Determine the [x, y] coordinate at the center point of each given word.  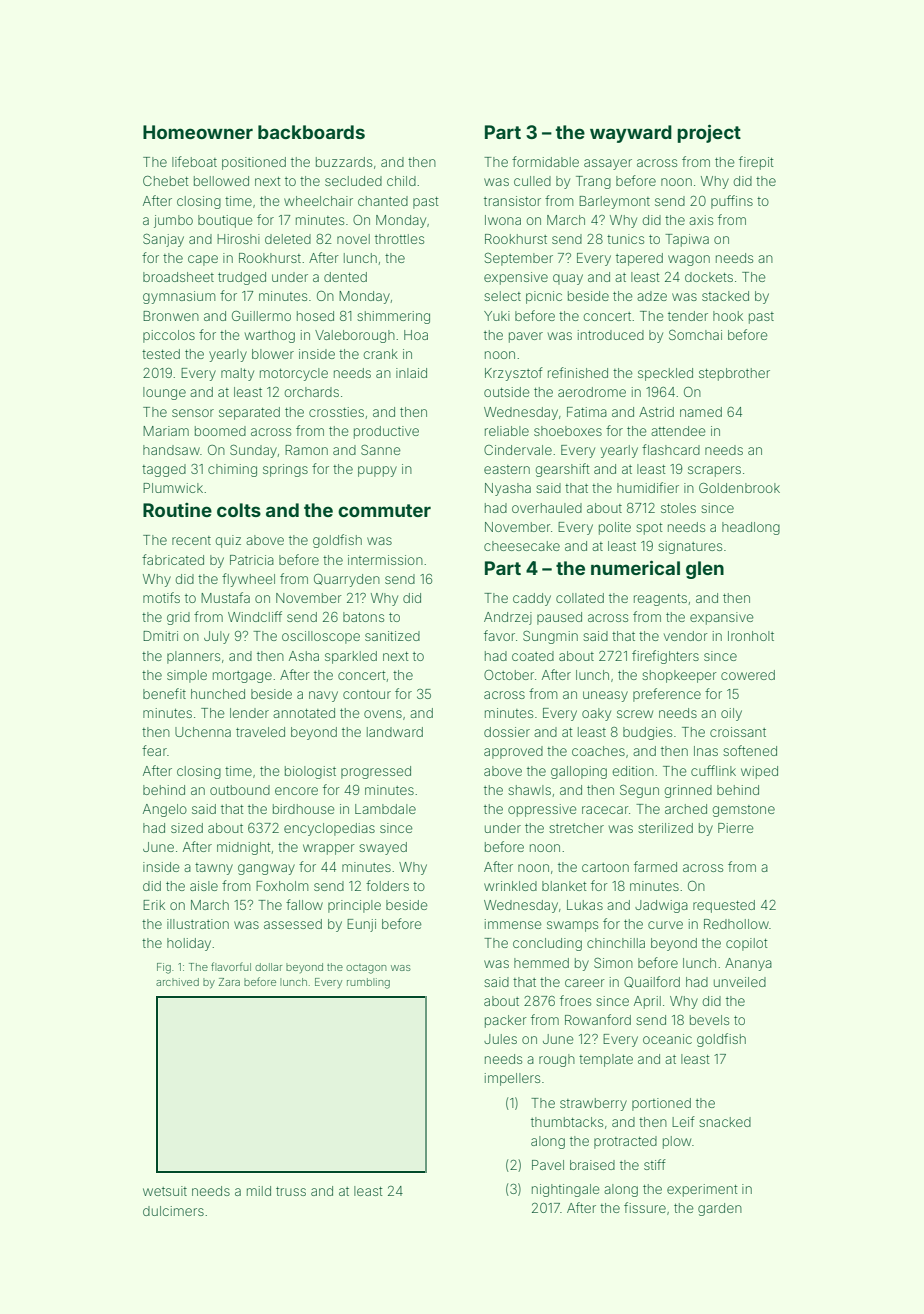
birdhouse [304, 809]
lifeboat [194, 161]
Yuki [497, 316]
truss [291, 1191]
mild [259, 1191]
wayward [631, 134]
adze [652, 296]
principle [354, 906]
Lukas [585, 905]
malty [237, 374]
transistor [512, 201]
